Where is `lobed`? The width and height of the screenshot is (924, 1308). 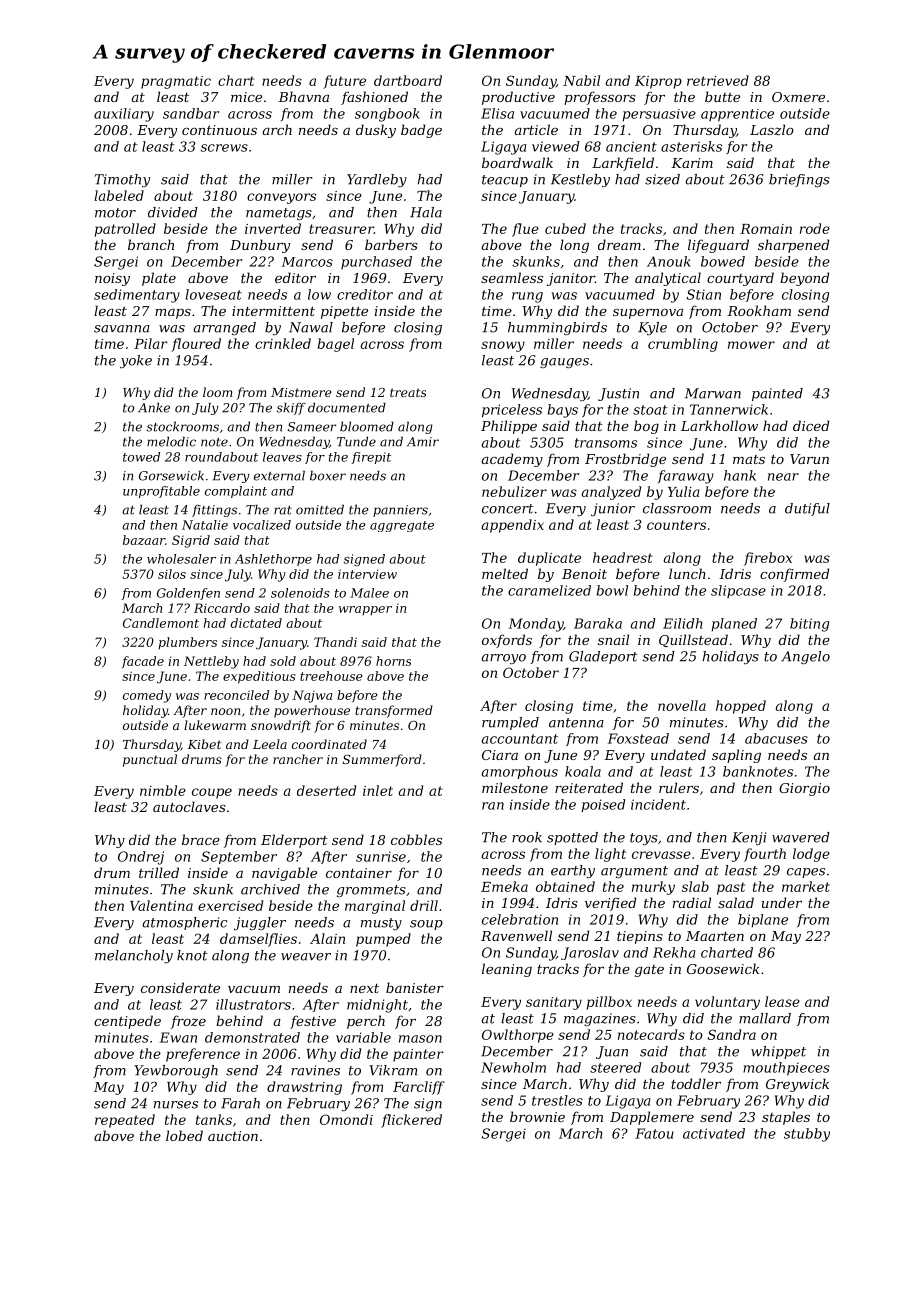
lobed is located at coordinates (184, 1135).
